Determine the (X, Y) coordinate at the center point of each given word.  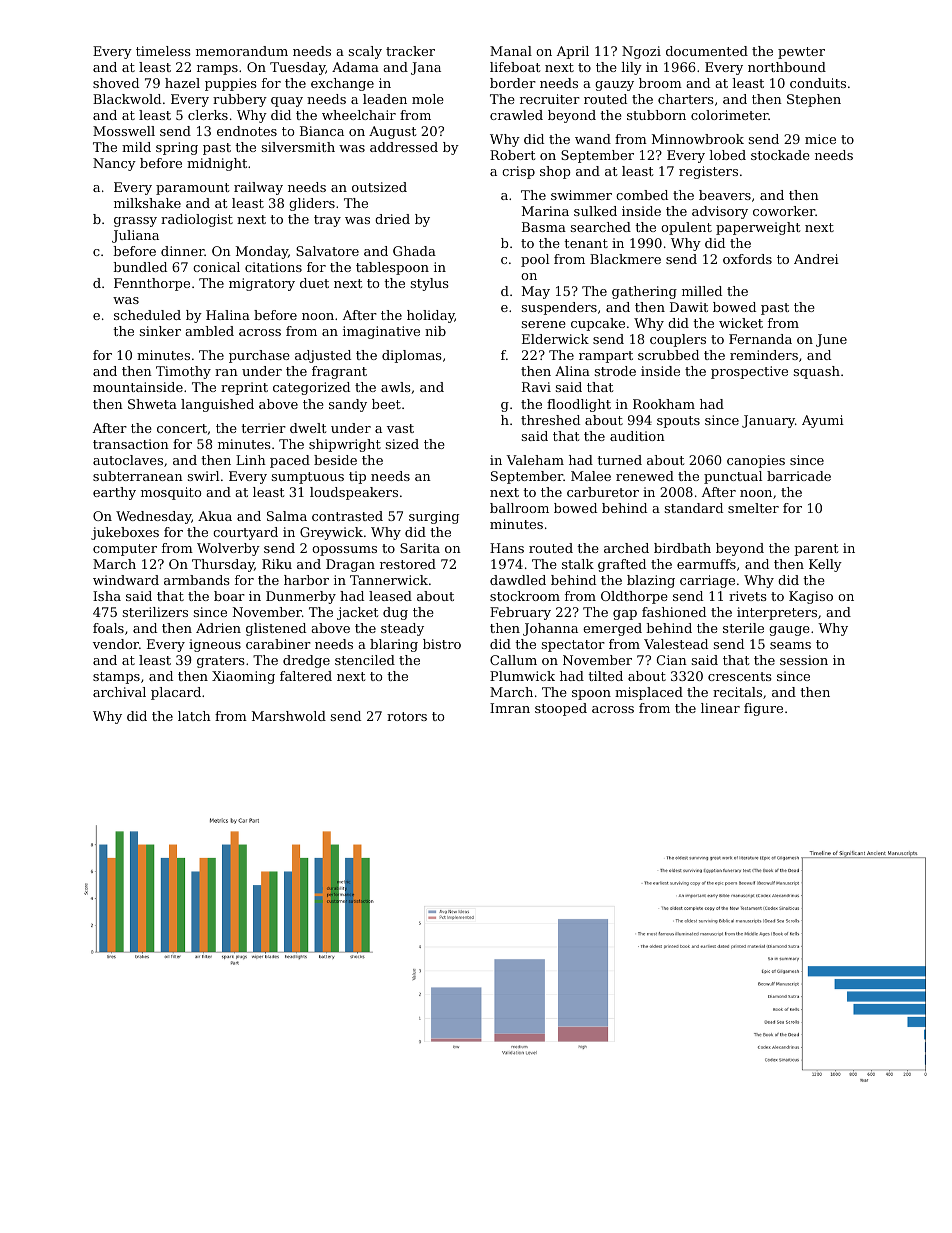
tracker (410, 51)
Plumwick (522, 676)
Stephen (814, 100)
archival (119, 692)
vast (400, 428)
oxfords (747, 259)
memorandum (242, 51)
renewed (645, 476)
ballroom (519, 508)
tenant (586, 243)
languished (217, 405)
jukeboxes (125, 533)
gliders (312, 204)
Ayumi (823, 421)
